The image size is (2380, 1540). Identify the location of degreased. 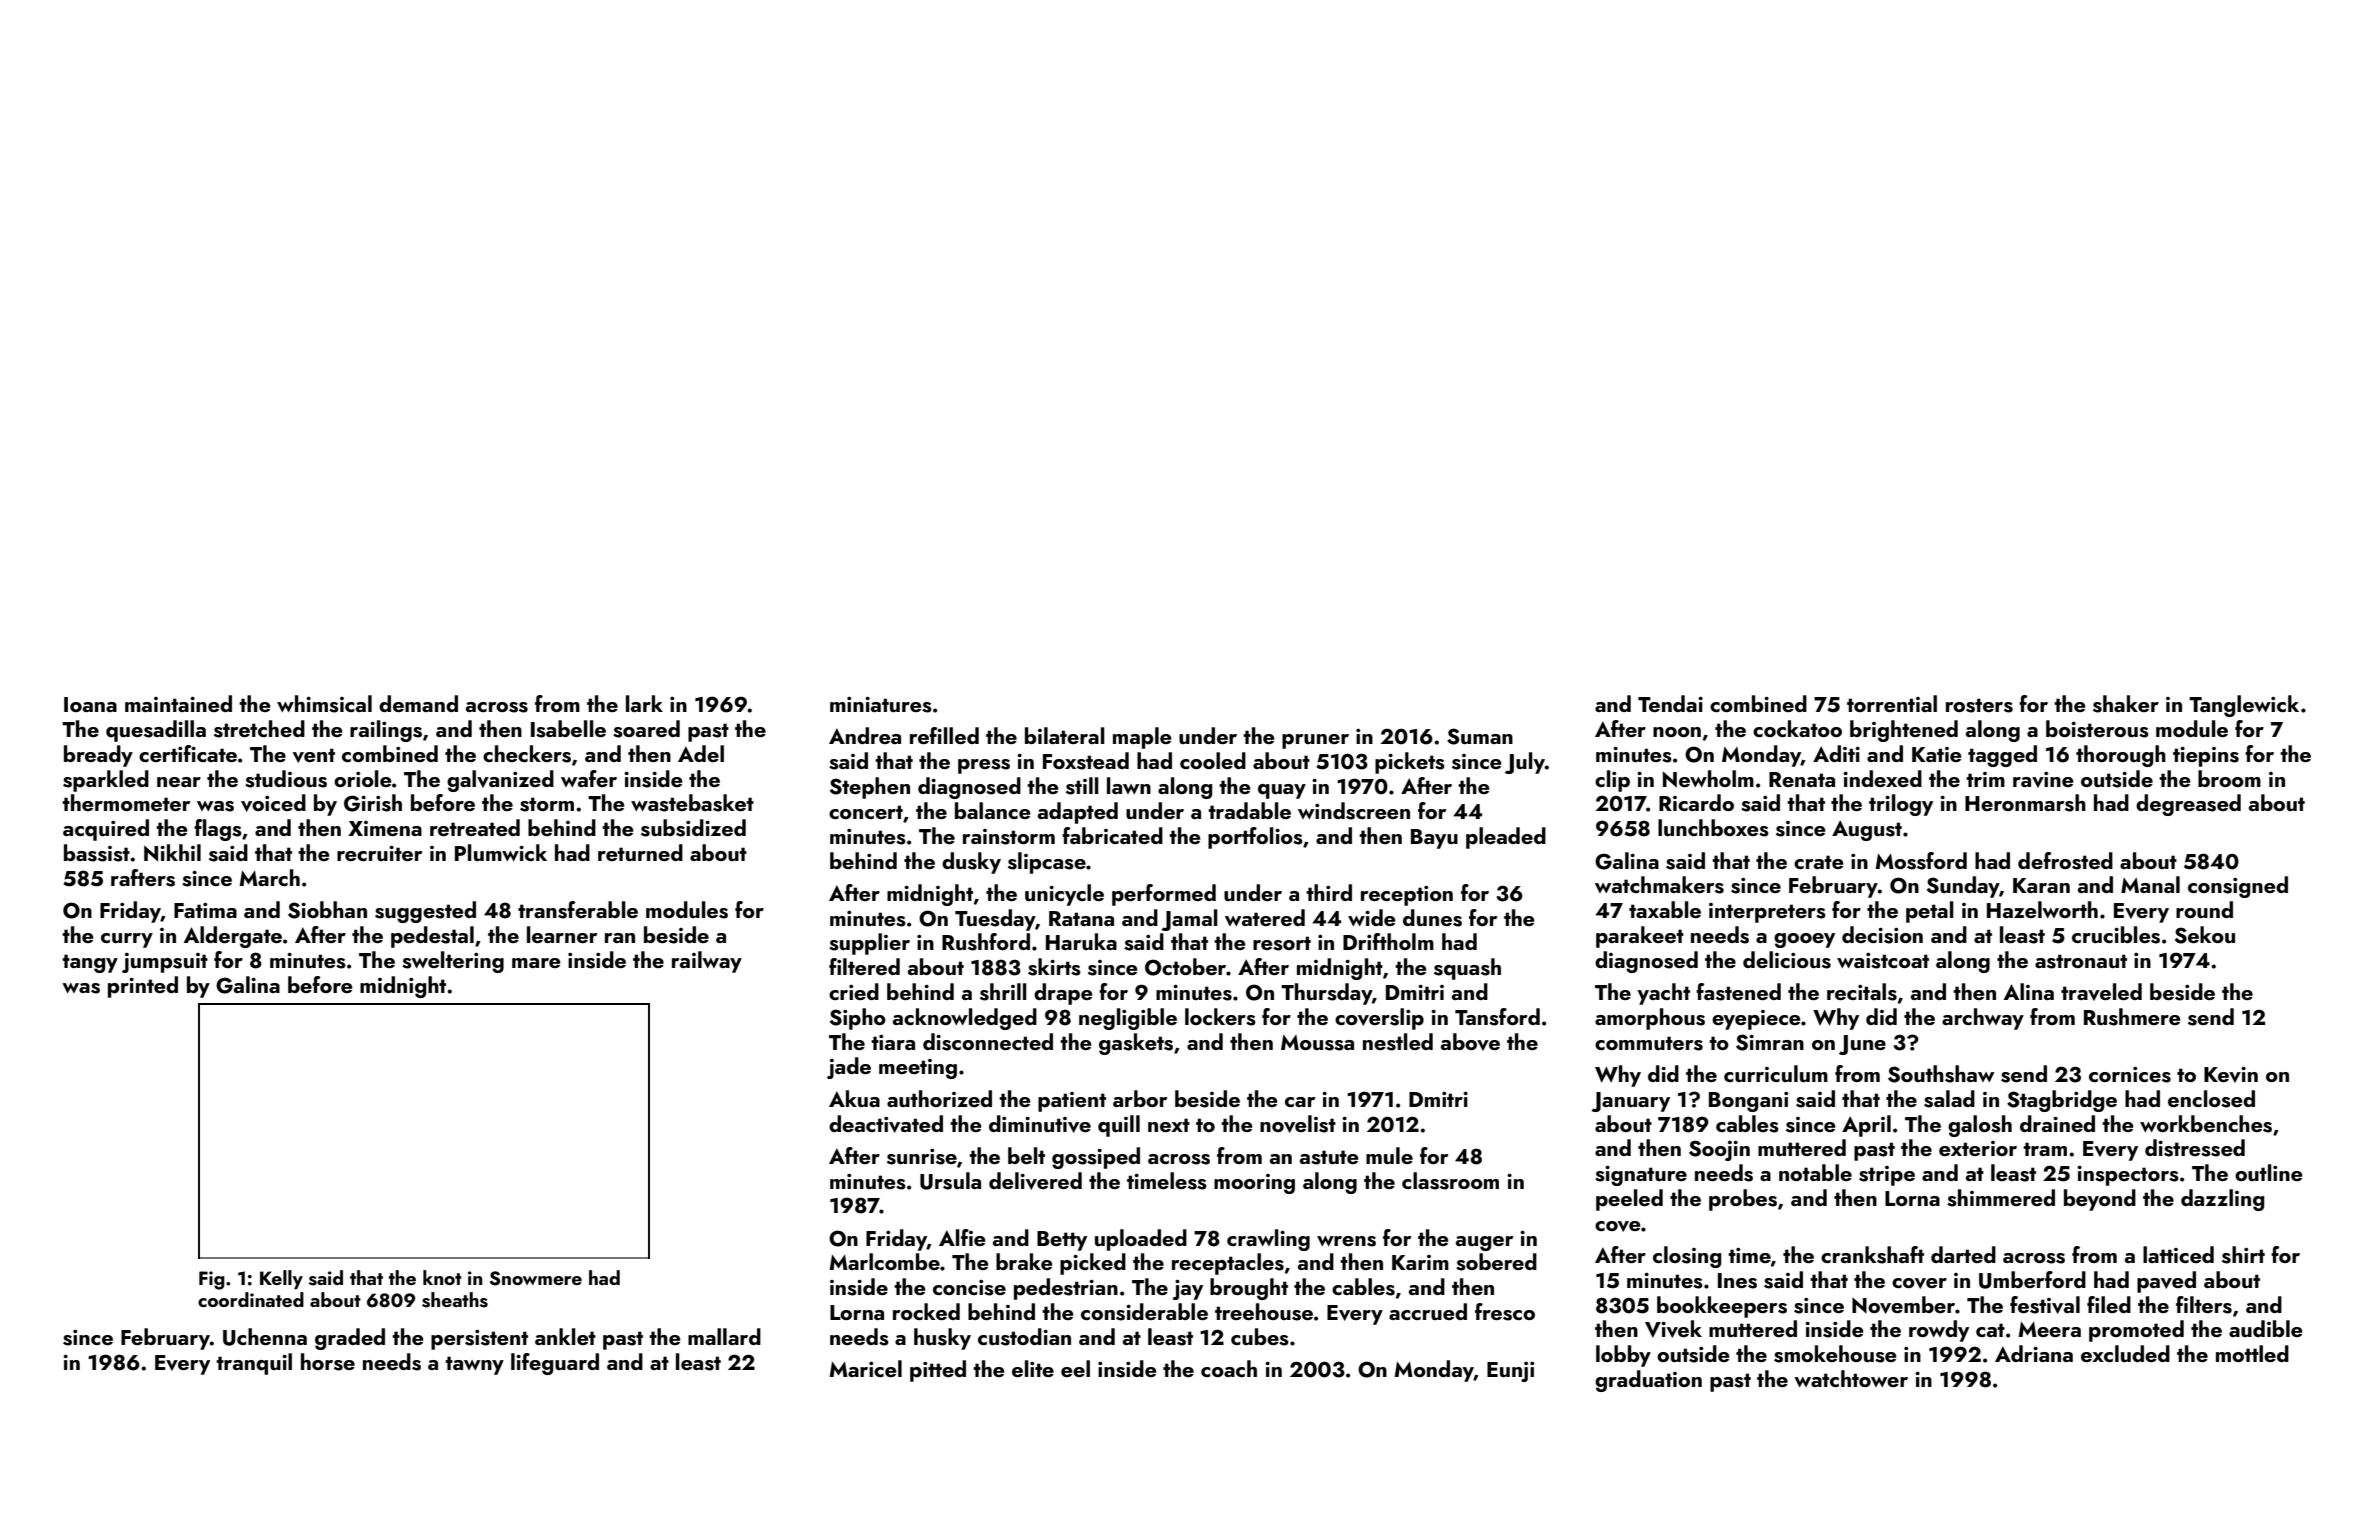
(2188, 805).
